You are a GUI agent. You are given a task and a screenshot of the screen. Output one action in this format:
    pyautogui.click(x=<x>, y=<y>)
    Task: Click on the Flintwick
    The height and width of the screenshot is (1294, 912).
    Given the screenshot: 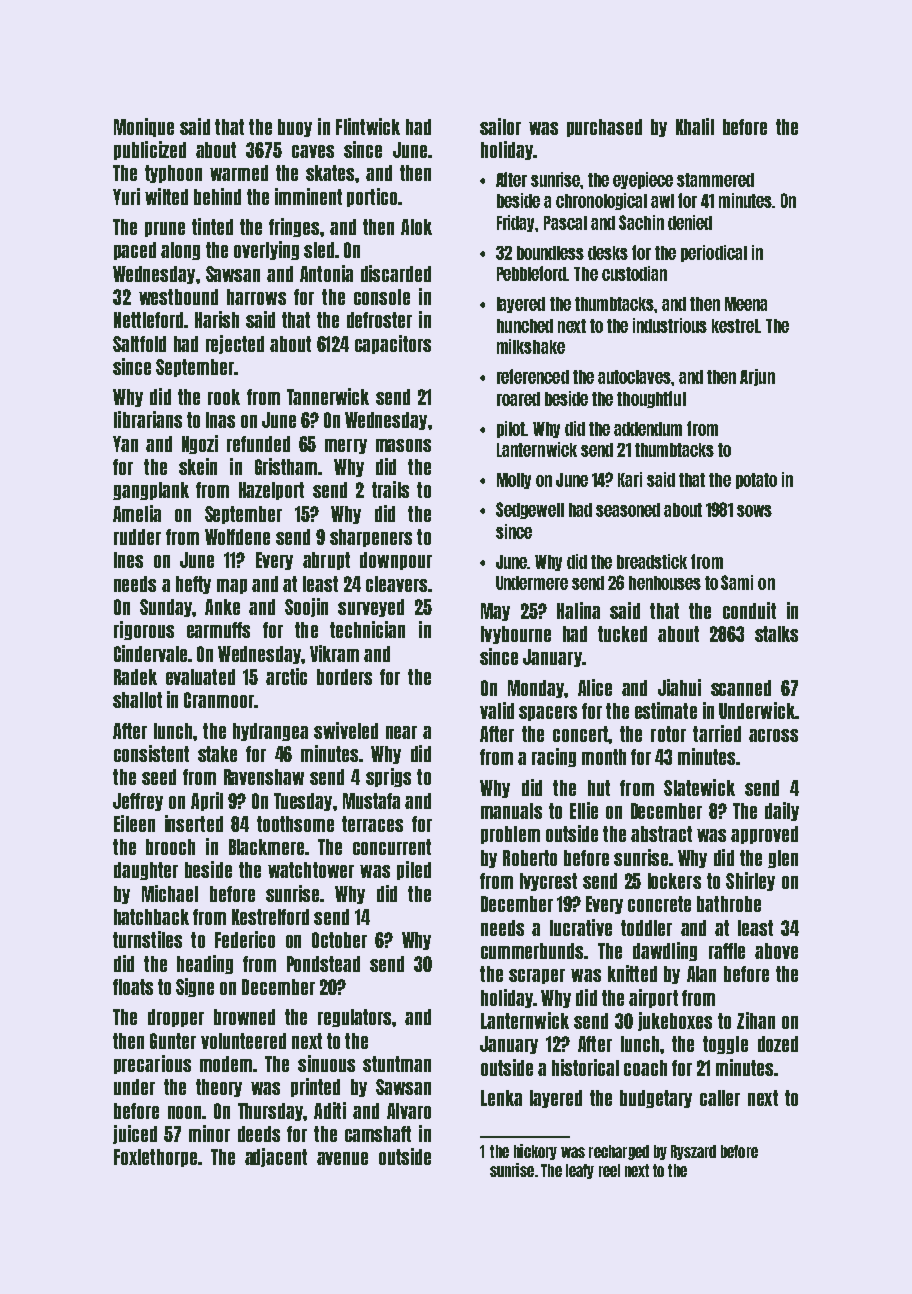 What is the action you would take?
    pyautogui.click(x=368, y=126)
